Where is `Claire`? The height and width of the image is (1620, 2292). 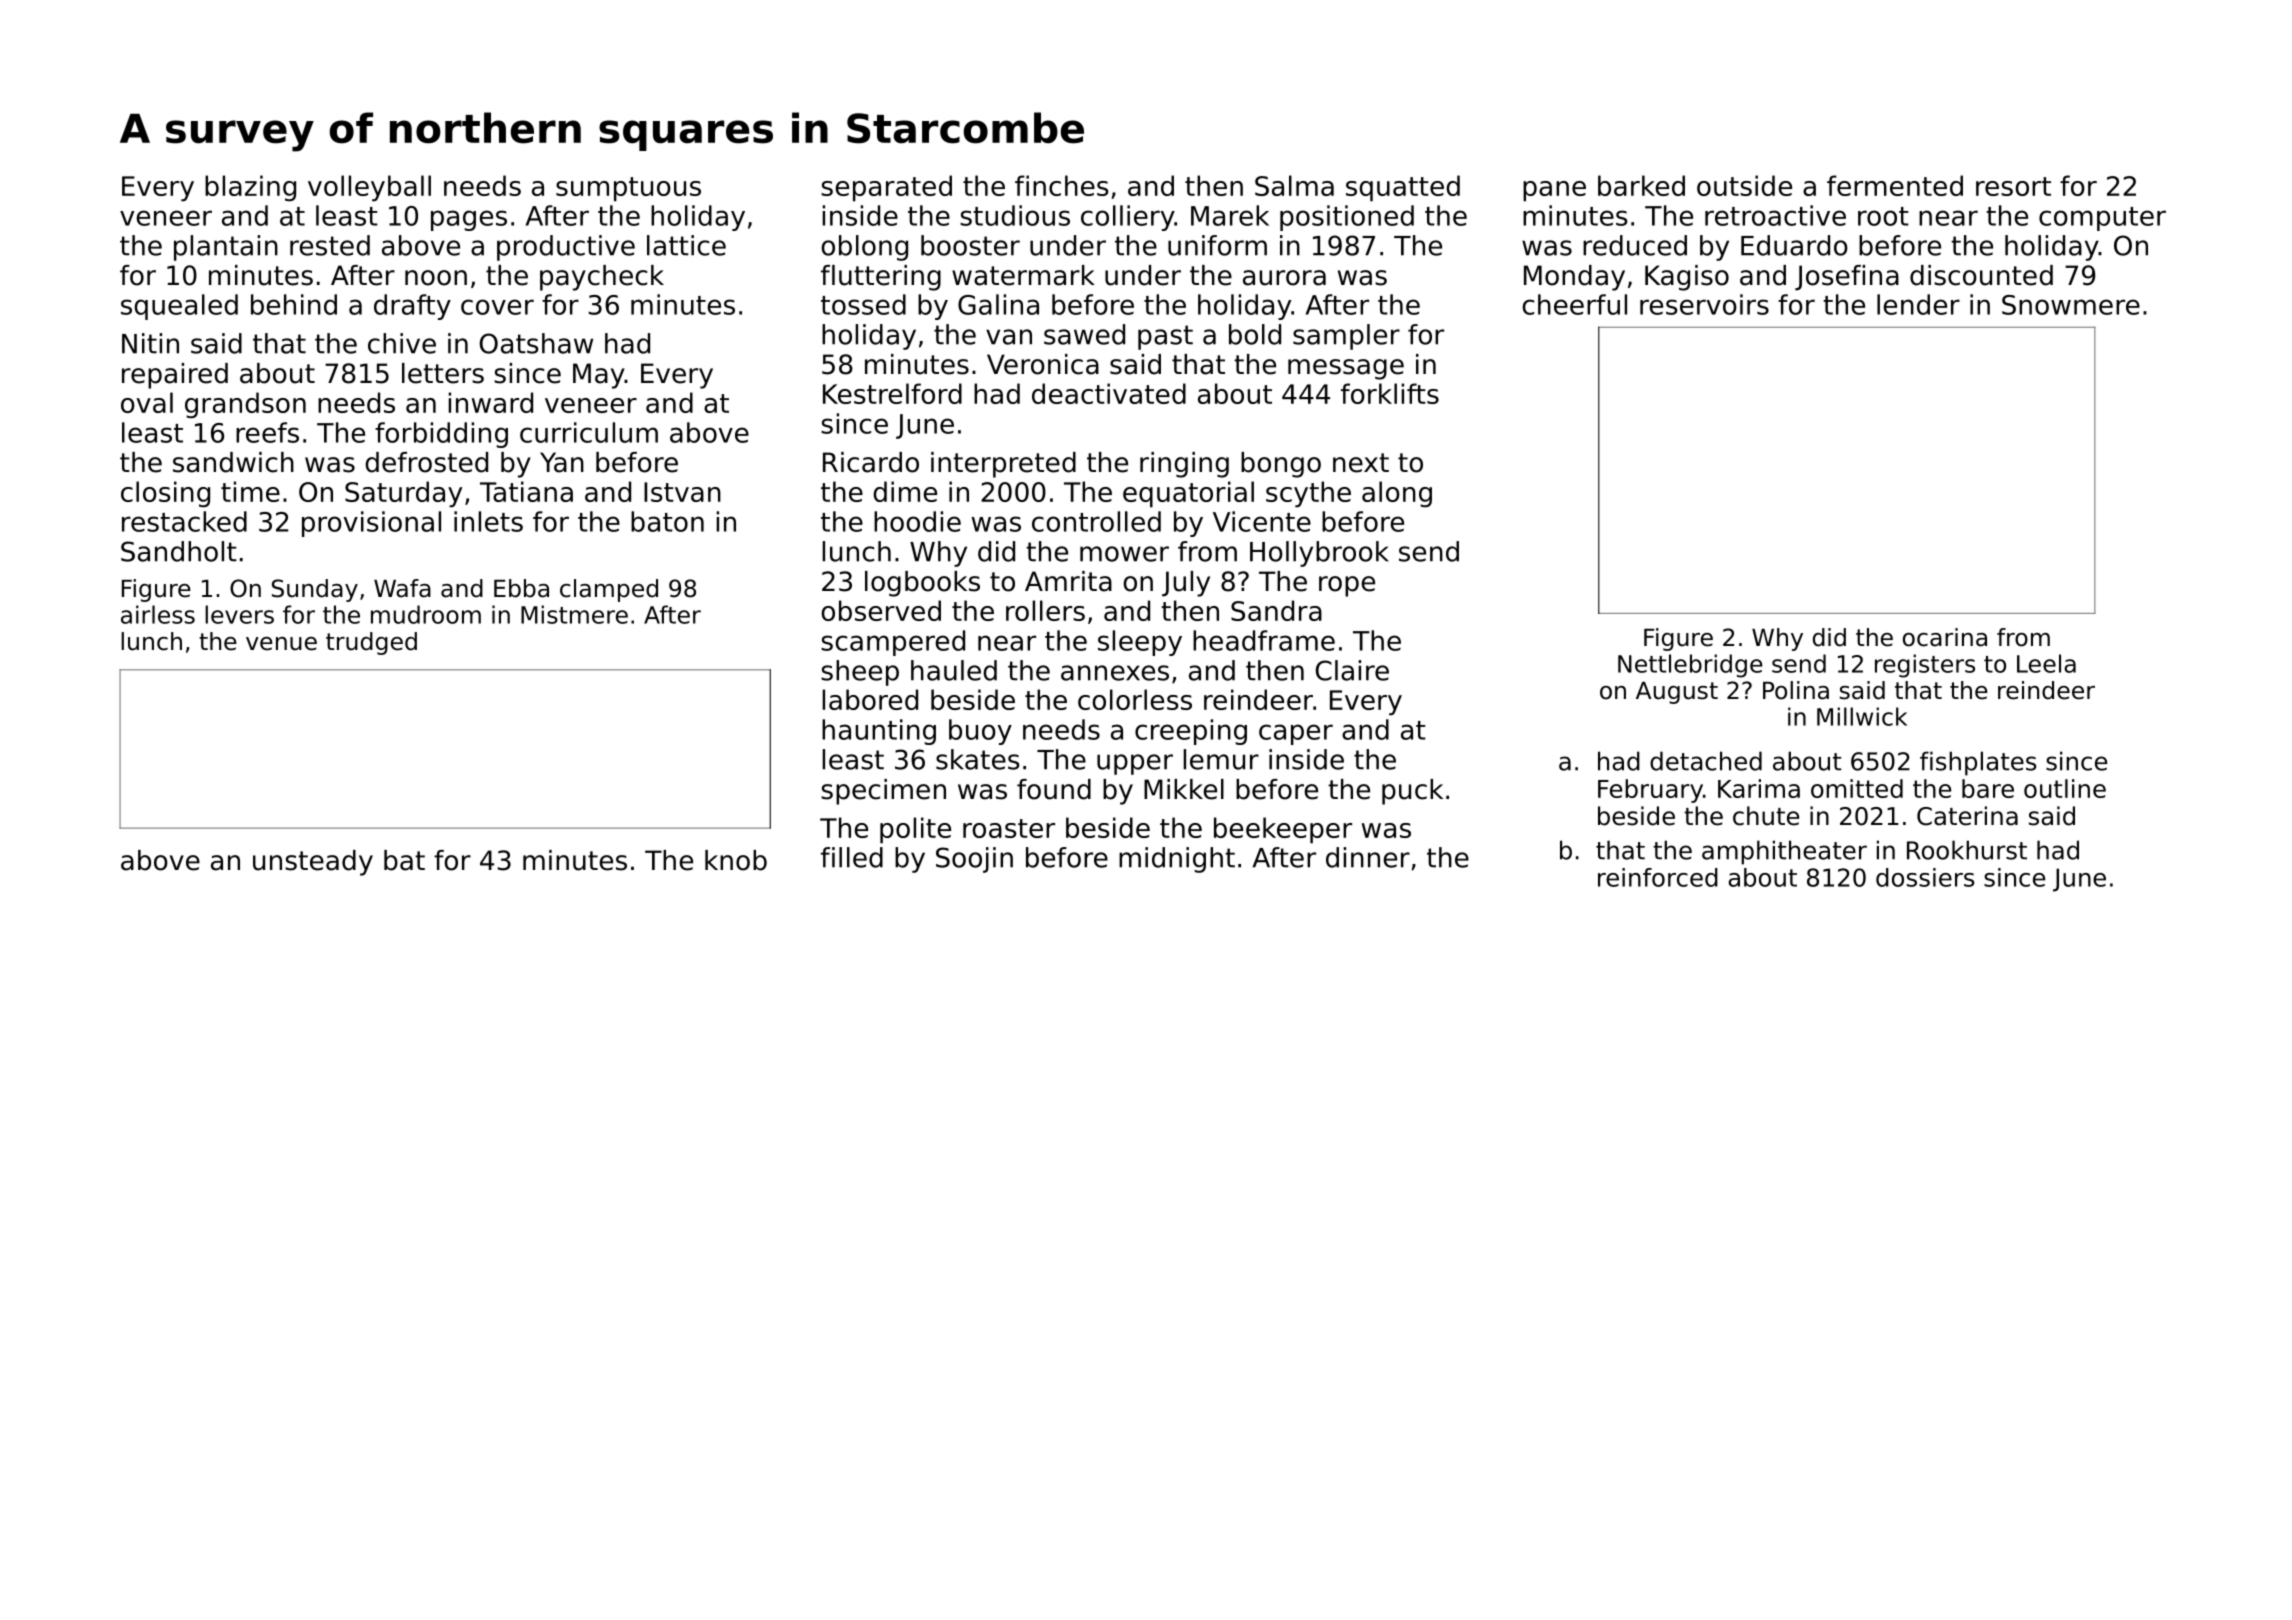 Claire is located at coordinates (1352, 670).
